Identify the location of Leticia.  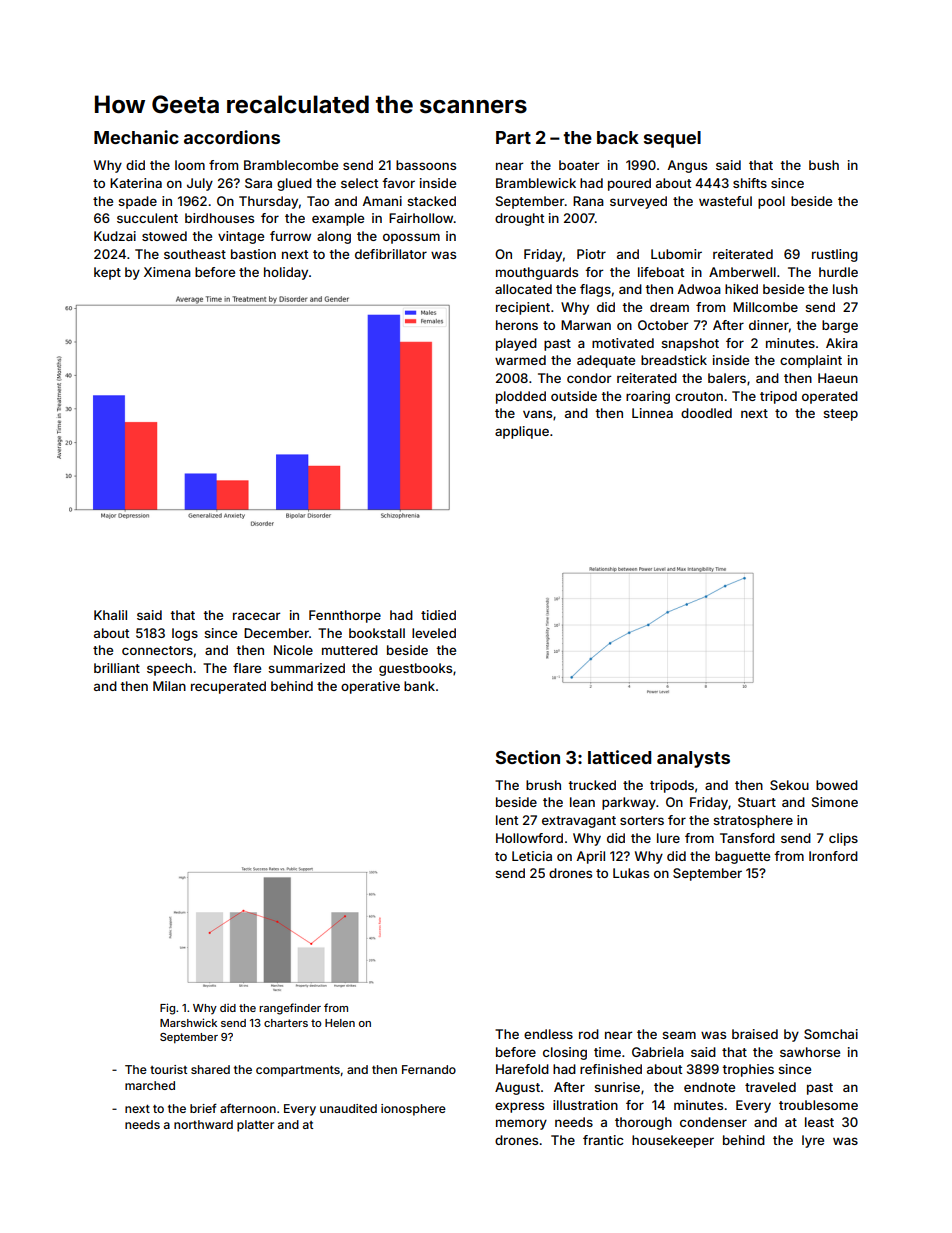
(532, 856).
